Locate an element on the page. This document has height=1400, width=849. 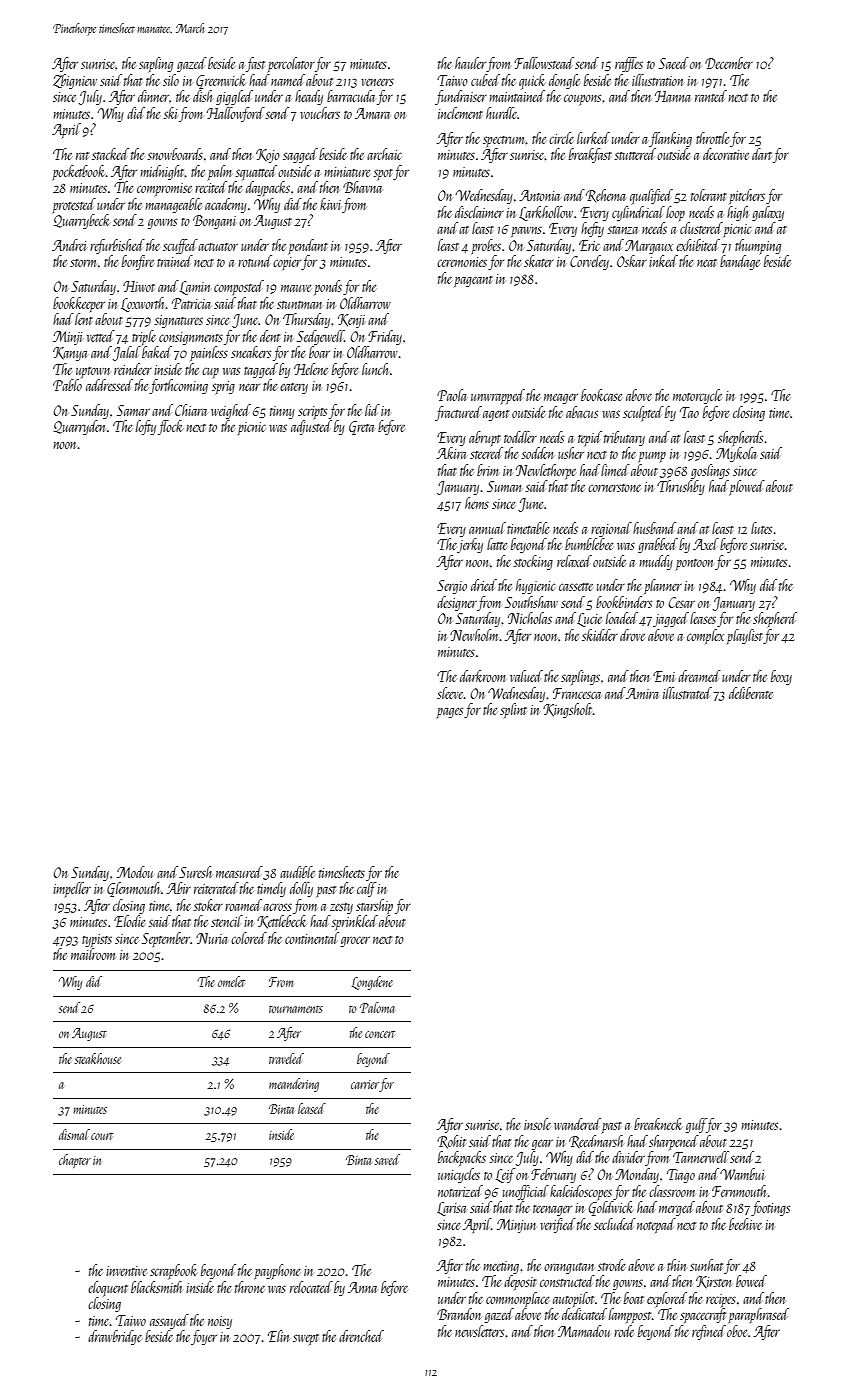
breakneck is located at coordinates (658, 1124).
